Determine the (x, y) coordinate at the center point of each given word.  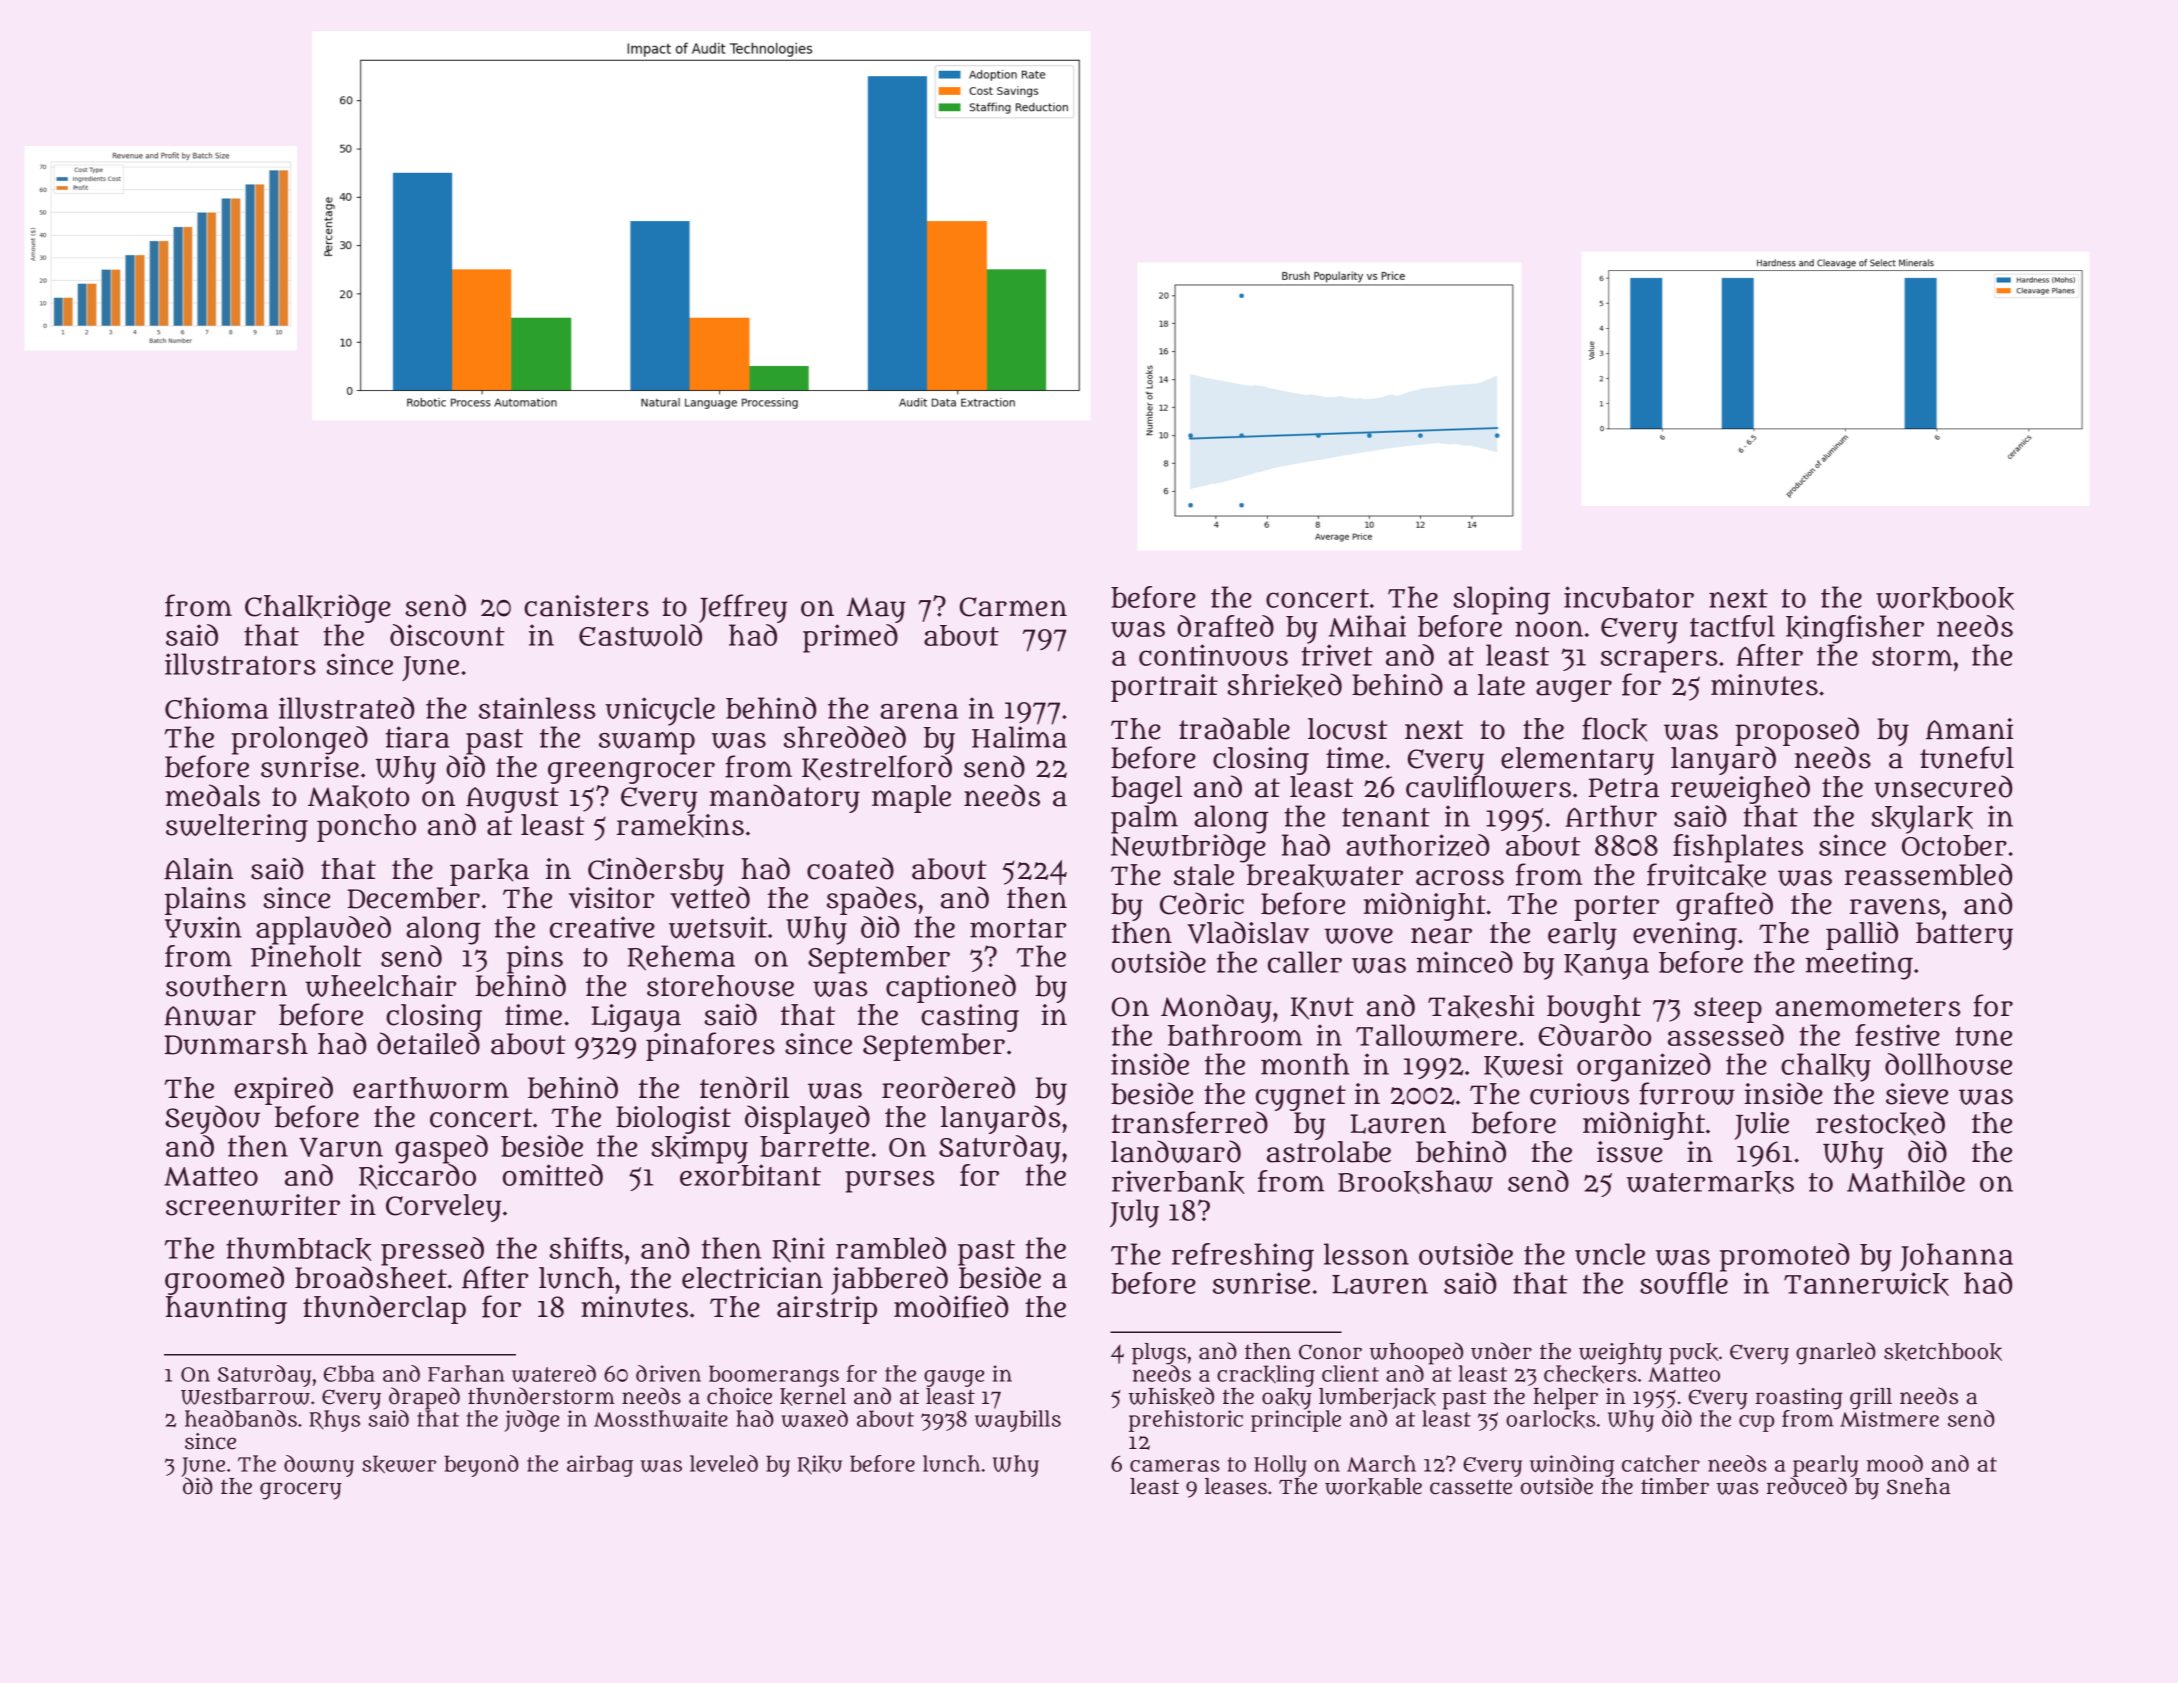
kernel (813, 1397)
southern (226, 986)
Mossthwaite (661, 1418)
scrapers (1659, 661)
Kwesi (1523, 1065)
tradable (1234, 728)
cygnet (1301, 1098)
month (1305, 1064)
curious (1579, 1094)
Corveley (443, 1208)
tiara (417, 737)
